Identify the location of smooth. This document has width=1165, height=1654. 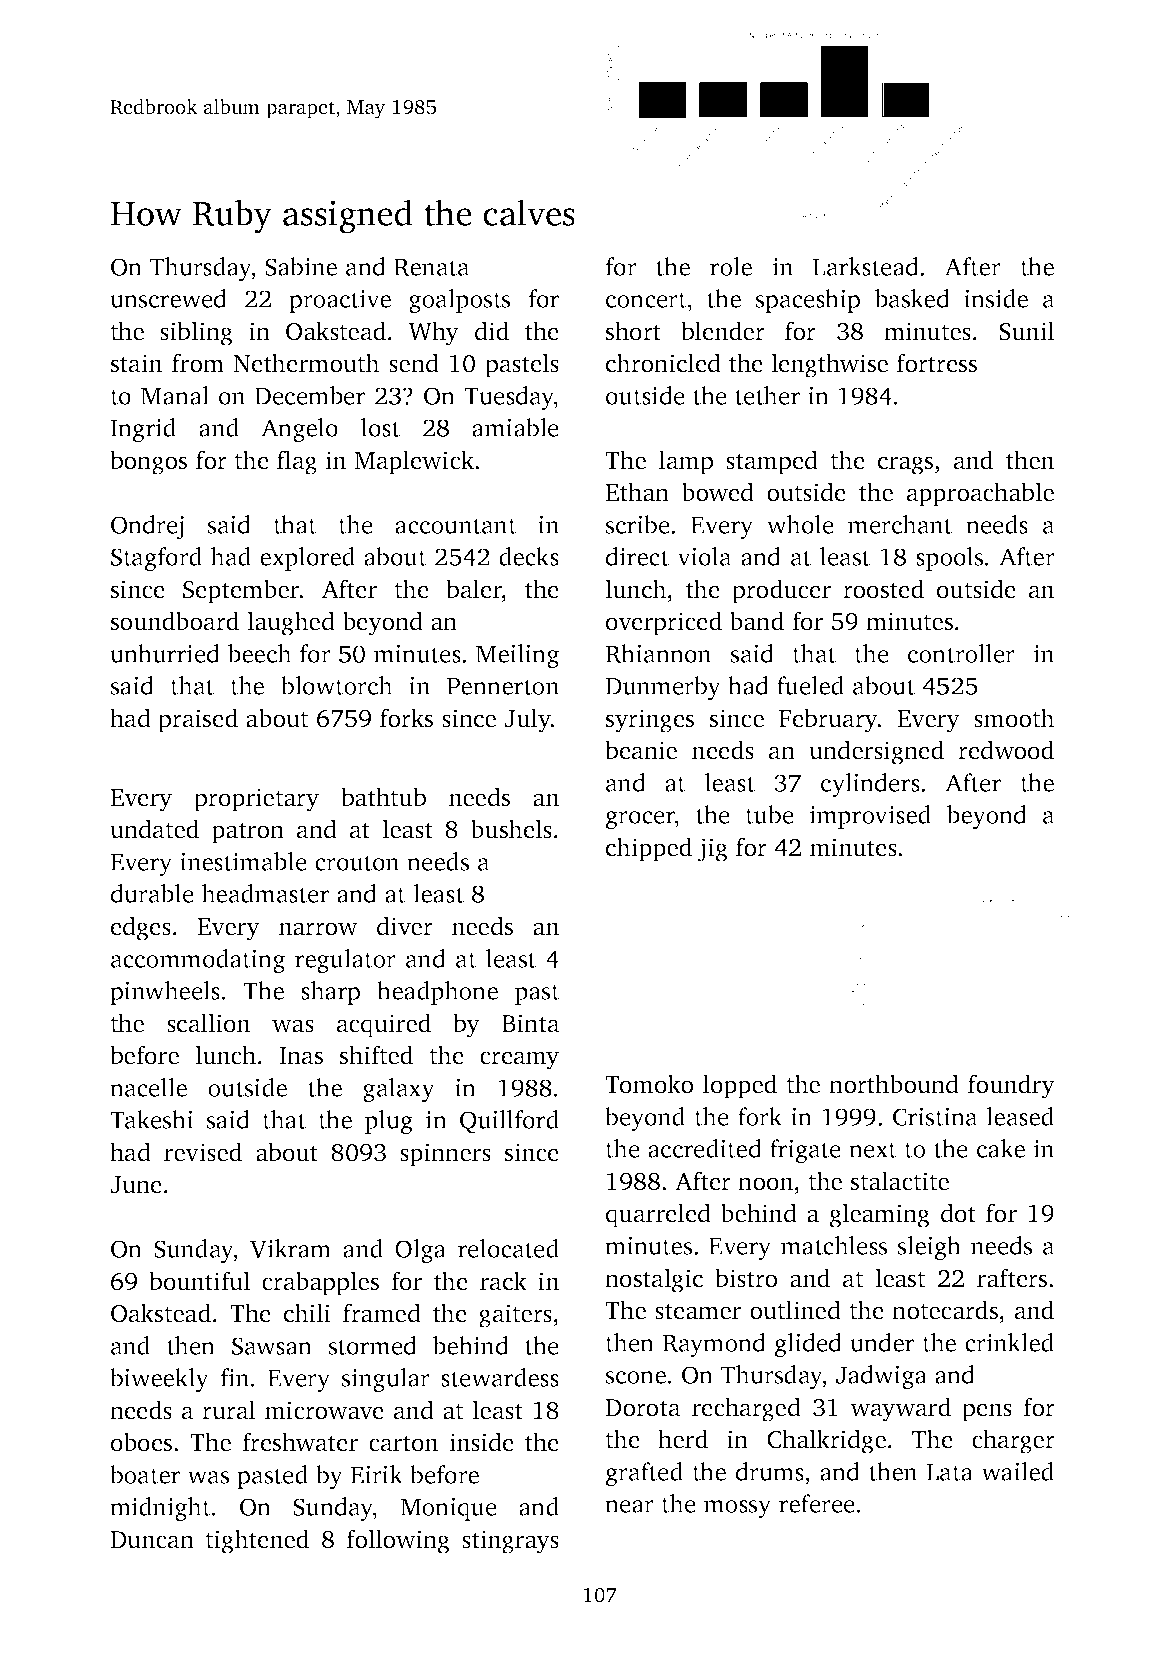
(1014, 718).
